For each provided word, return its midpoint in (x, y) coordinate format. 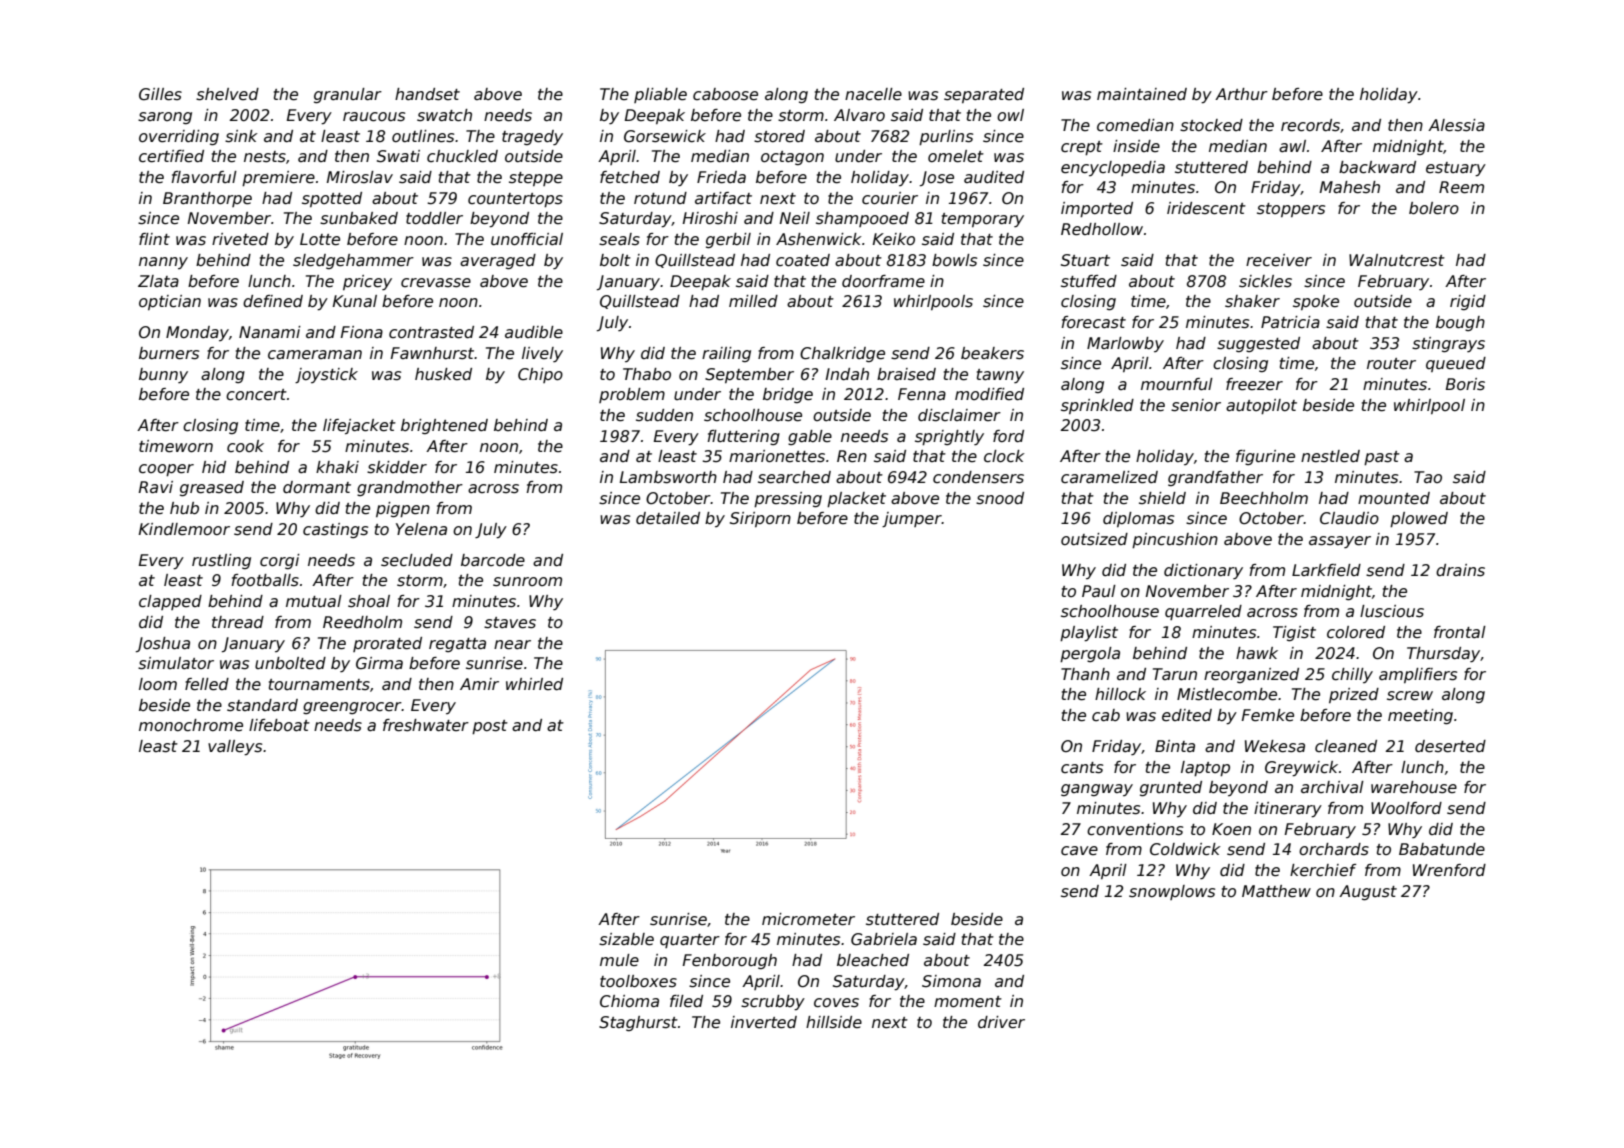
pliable (660, 95)
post (490, 727)
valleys (235, 748)
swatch (444, 115)
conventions (1135, 829)
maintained (1142, 94)
